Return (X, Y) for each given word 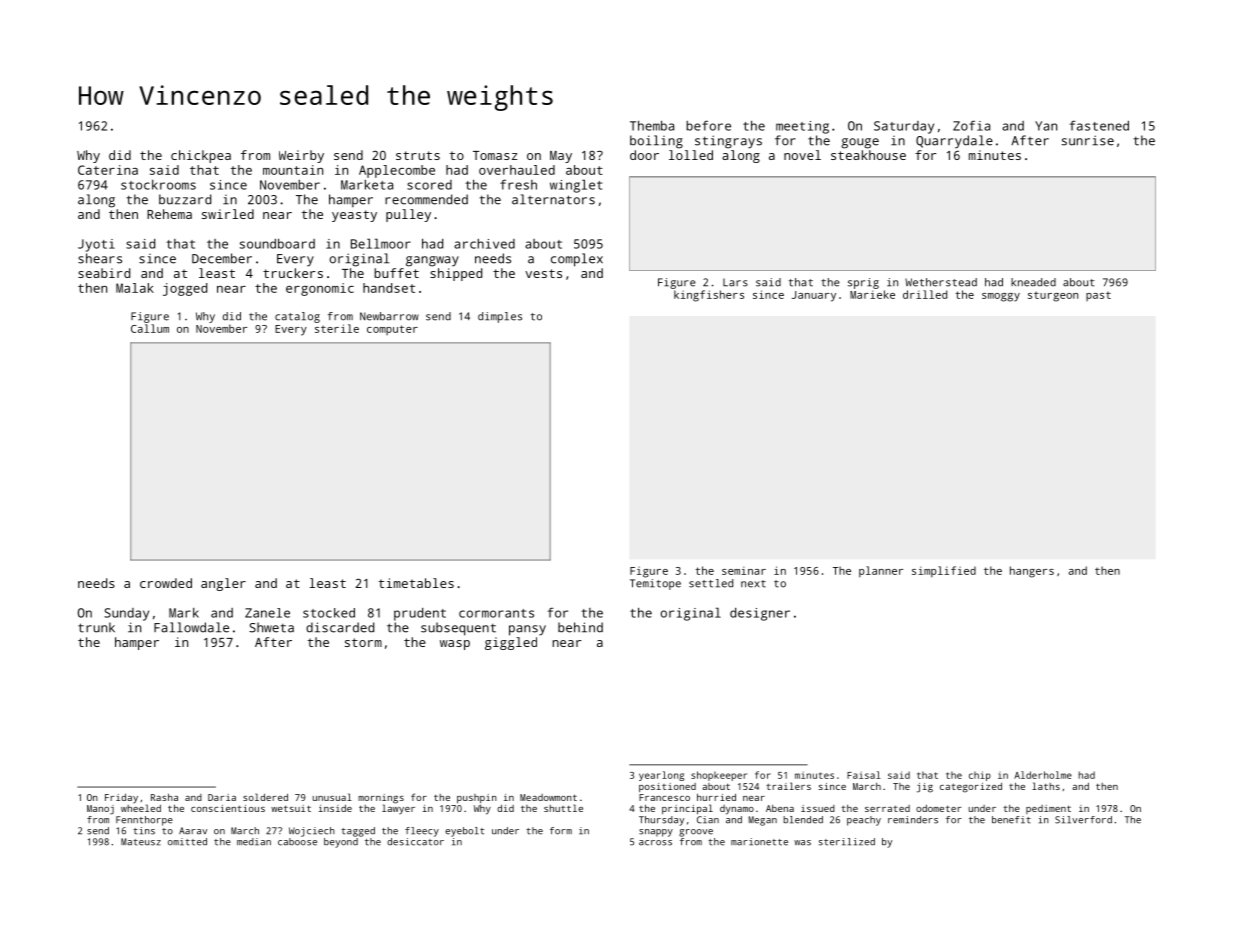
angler (223, 584)
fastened (1099, 125)
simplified (944, 571)
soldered (265, 797)
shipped (456, 274)
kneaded (1033, 282)
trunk (96, 627)
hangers (1032, 572)
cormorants (496, 613)
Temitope (655, 584)
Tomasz (495, 155)
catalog (297, 317)
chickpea (201, 156)
